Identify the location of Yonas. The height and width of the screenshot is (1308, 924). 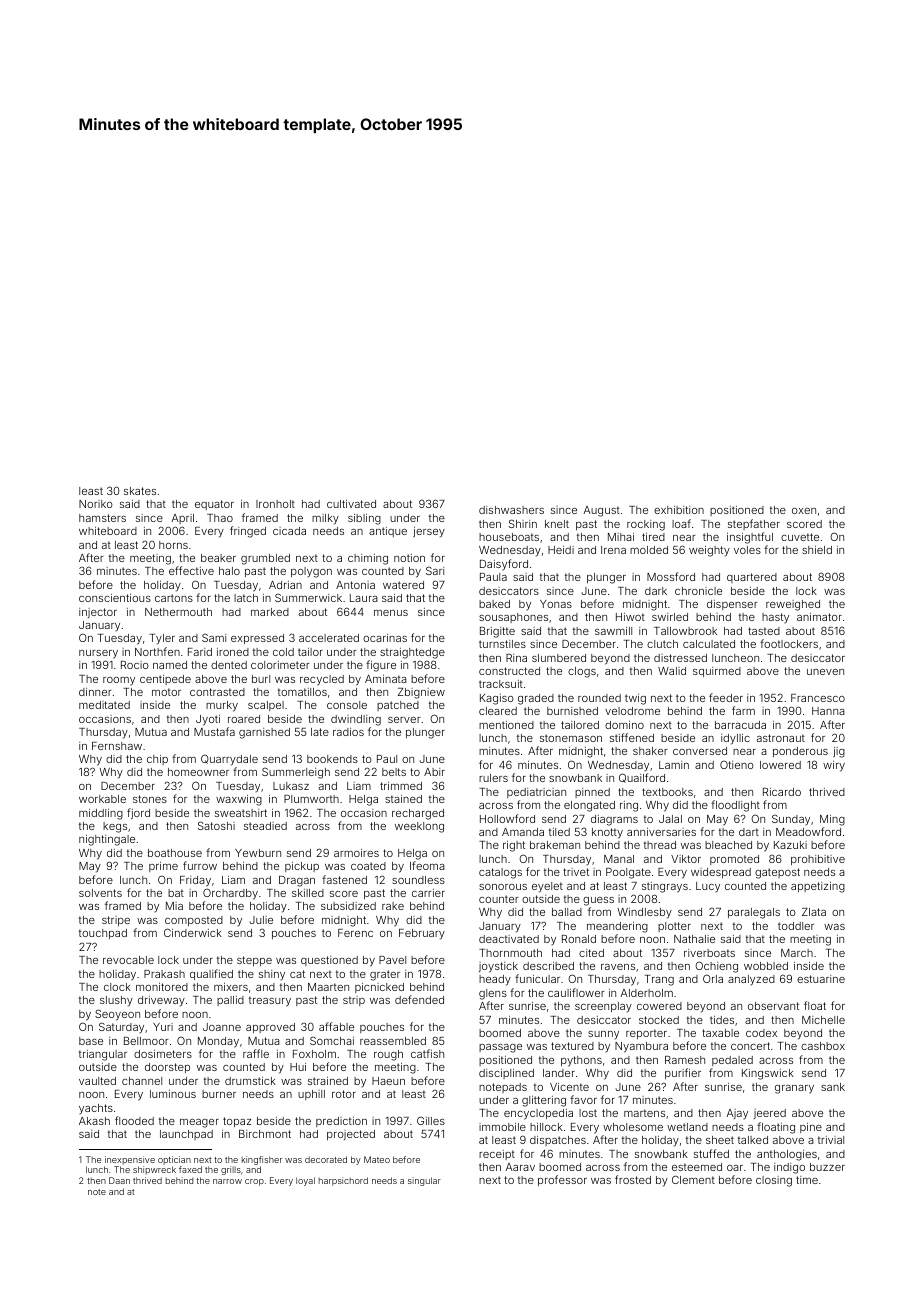
(556, 604).
